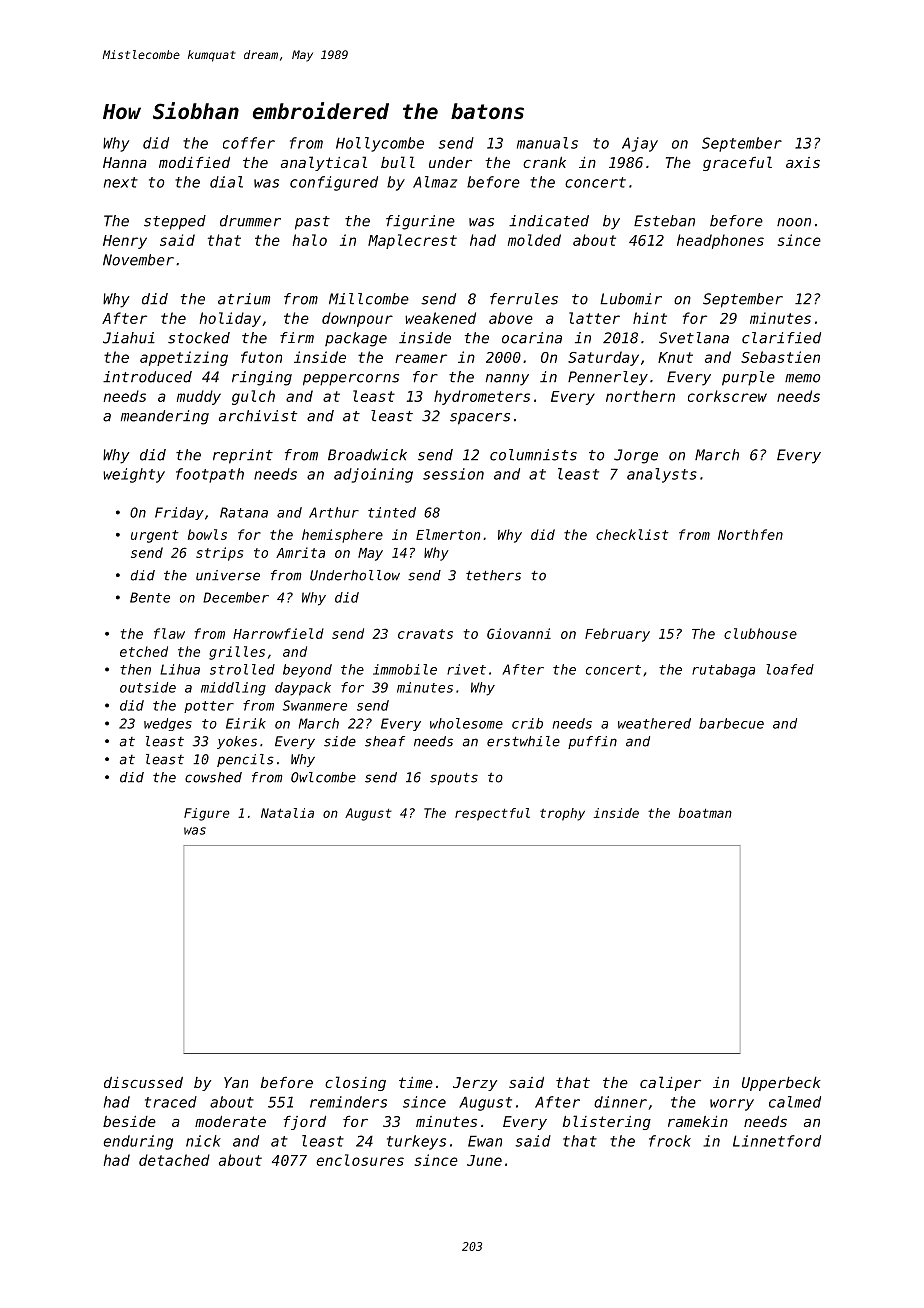 This image has width=924, height=1308. I want to click on purple, so click(748, 378).
